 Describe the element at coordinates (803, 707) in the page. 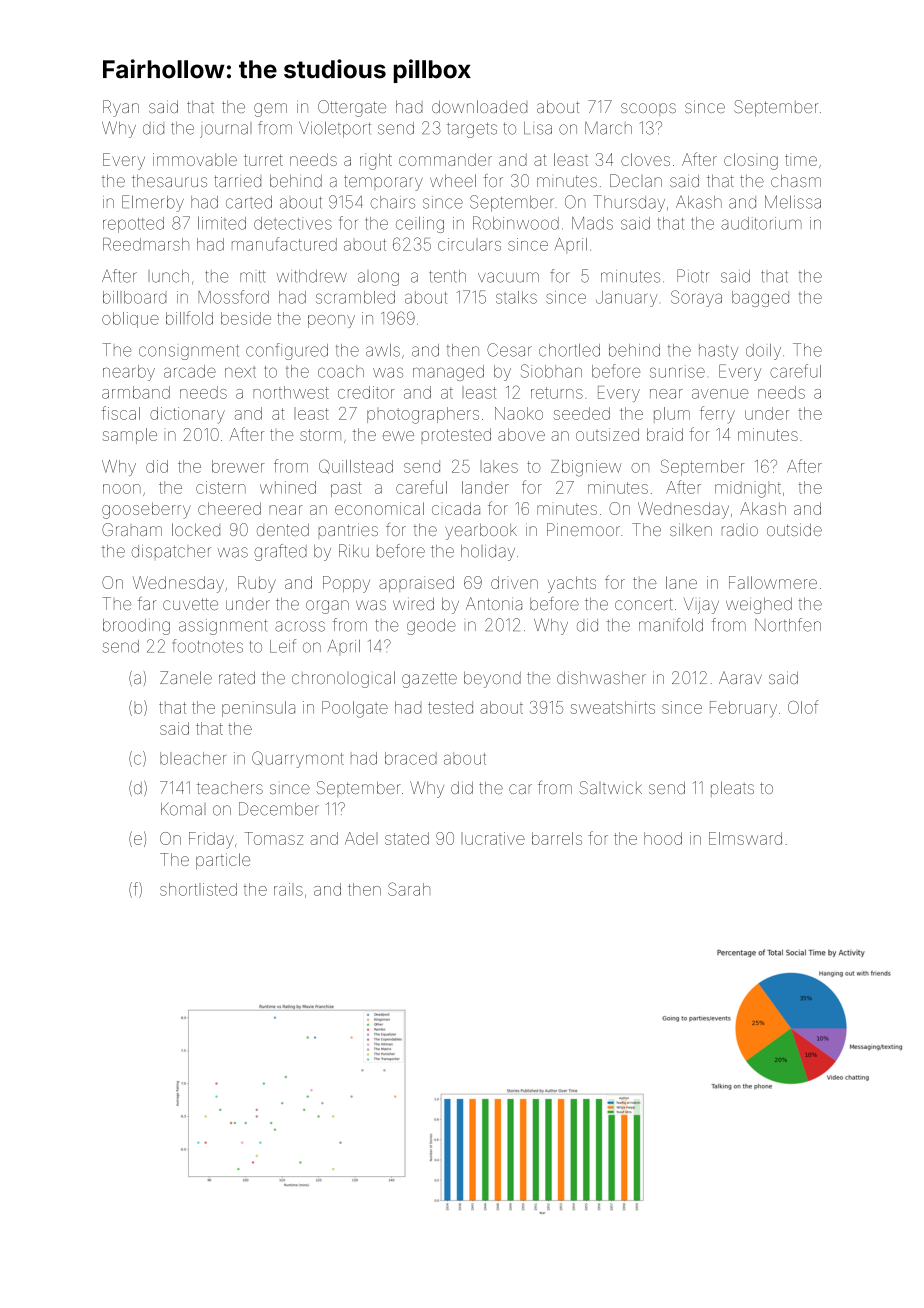

I see `Olof` at that location.
